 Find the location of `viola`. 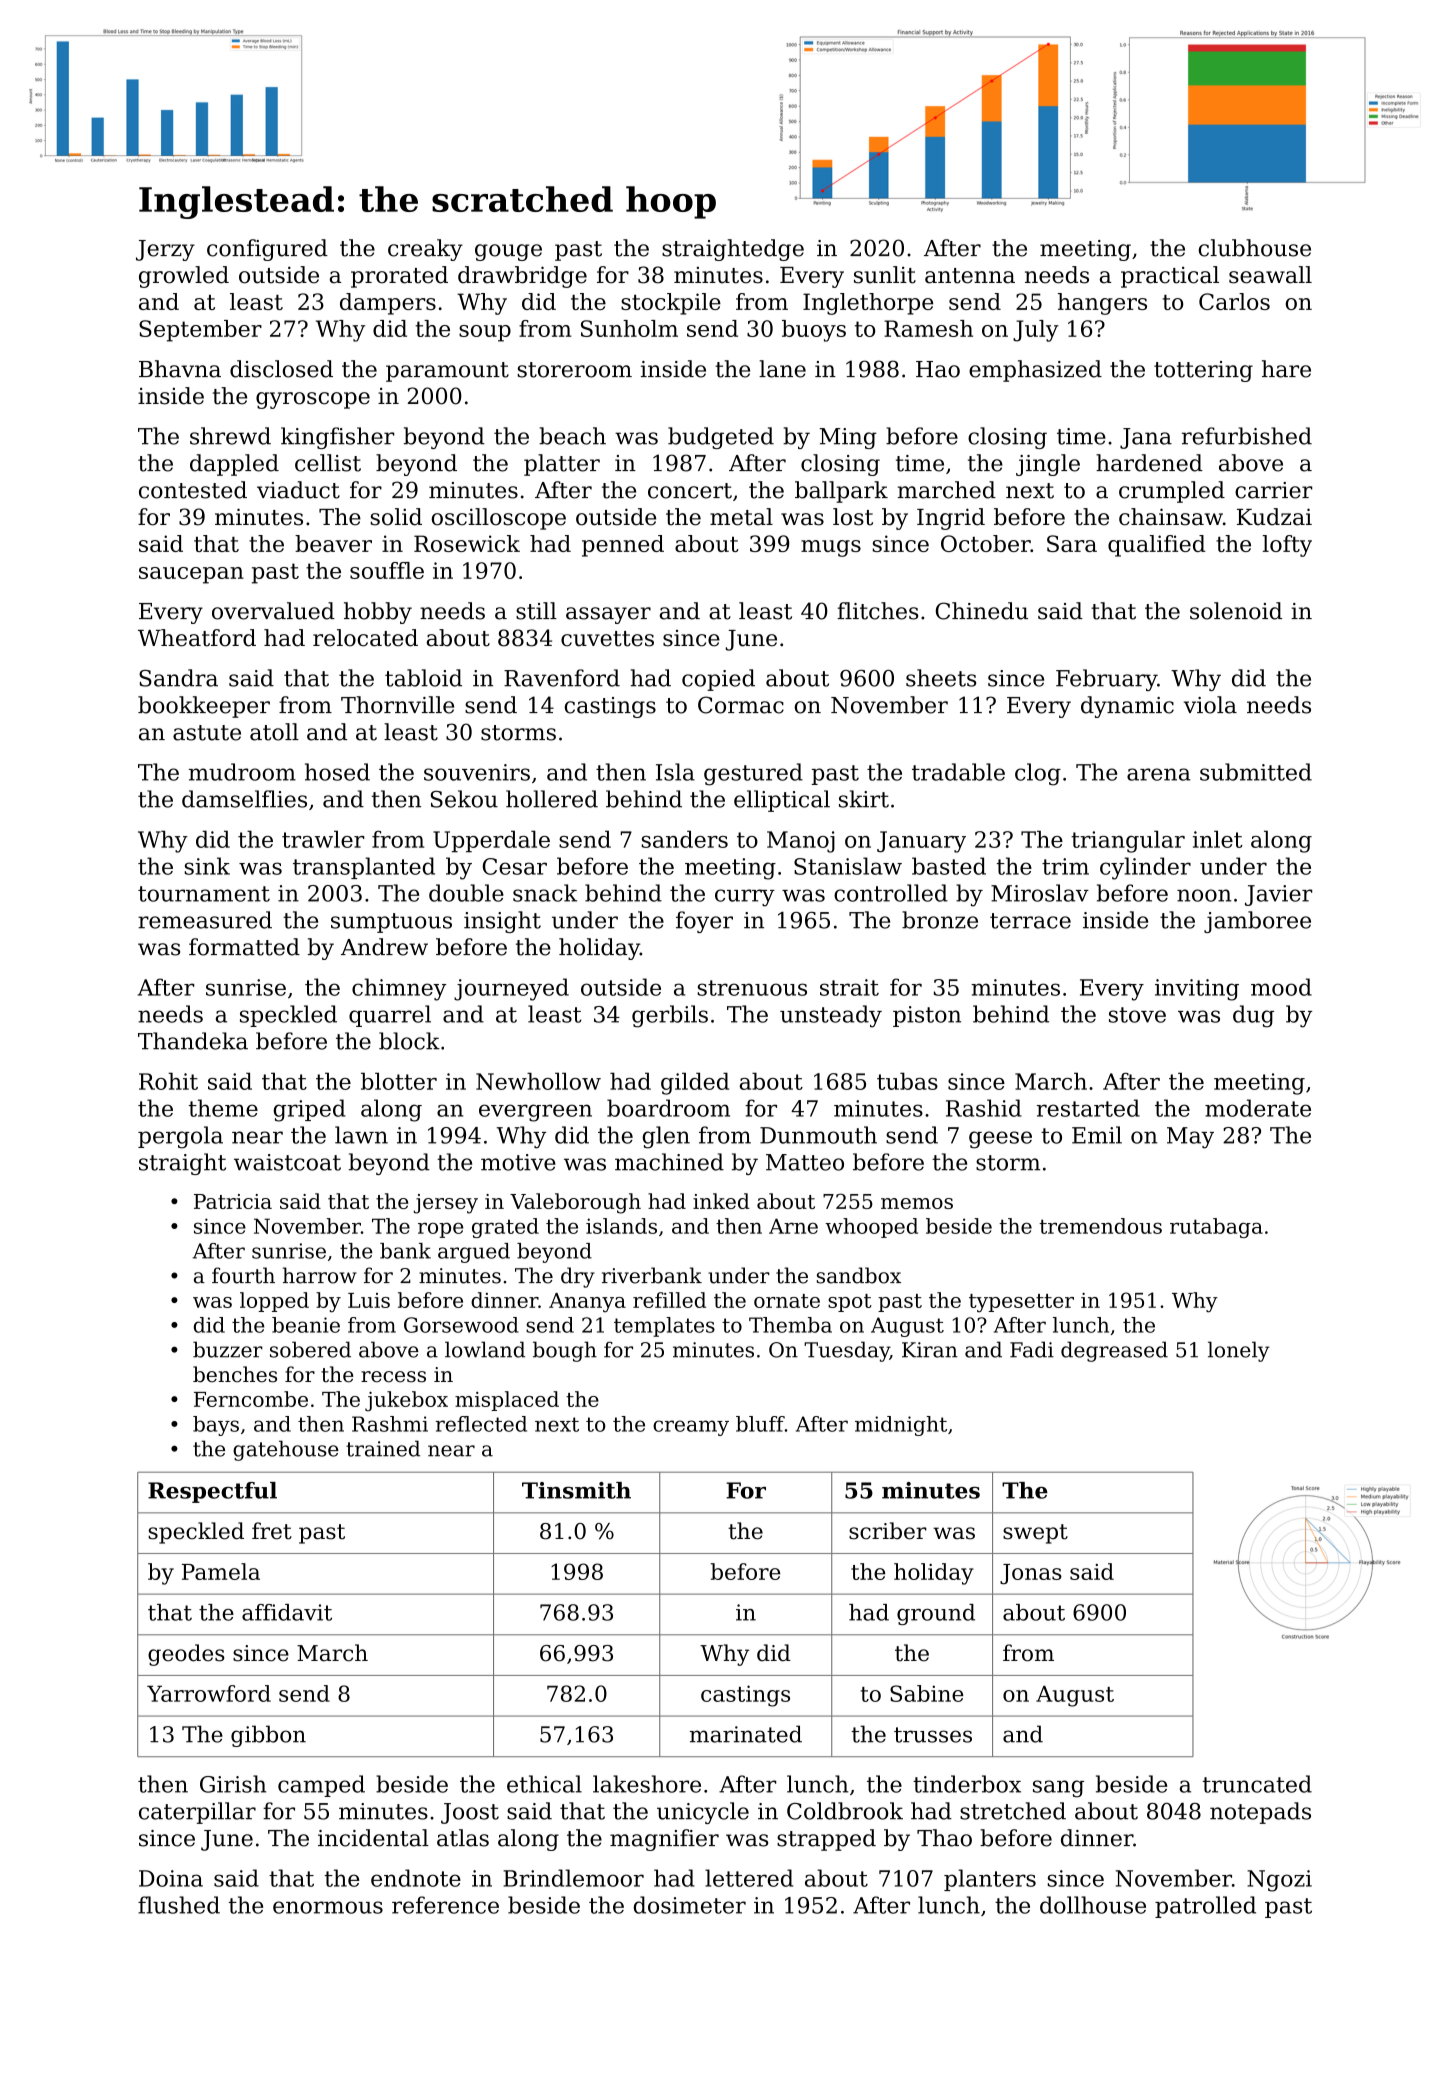

viola is located at coordinates (1210, 705).
